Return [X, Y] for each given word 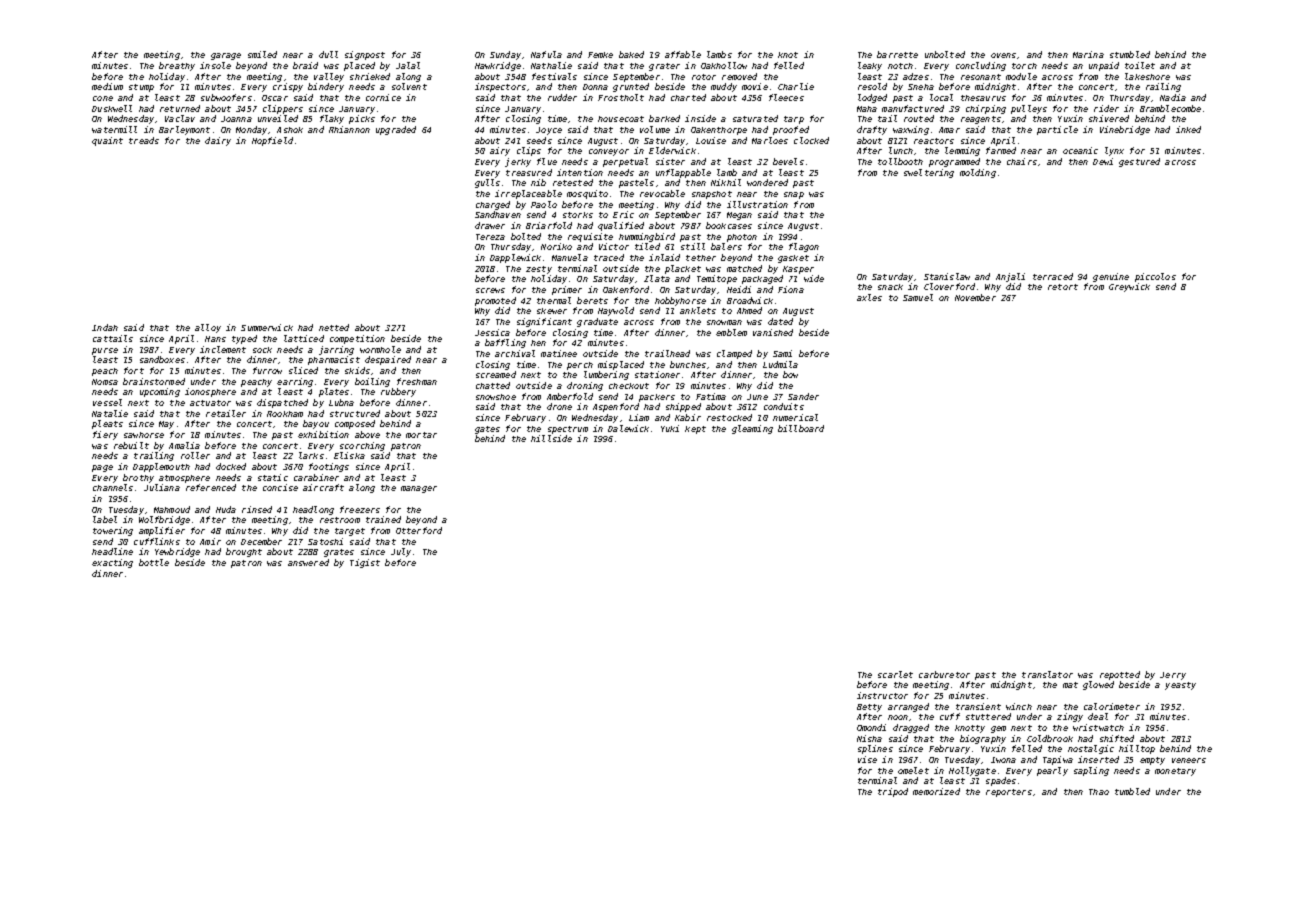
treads [144, 140]
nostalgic [1091, 749]
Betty [869, 708]
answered [308, 562]
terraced [1053, 276]
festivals [554, 76]
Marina [1088, 54]
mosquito [587, 194]
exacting [112, 563]
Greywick [1129, 287]
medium [107, 86]
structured [355, 413]
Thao [1099, 792]
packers [657, 398]
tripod [893, 792]
